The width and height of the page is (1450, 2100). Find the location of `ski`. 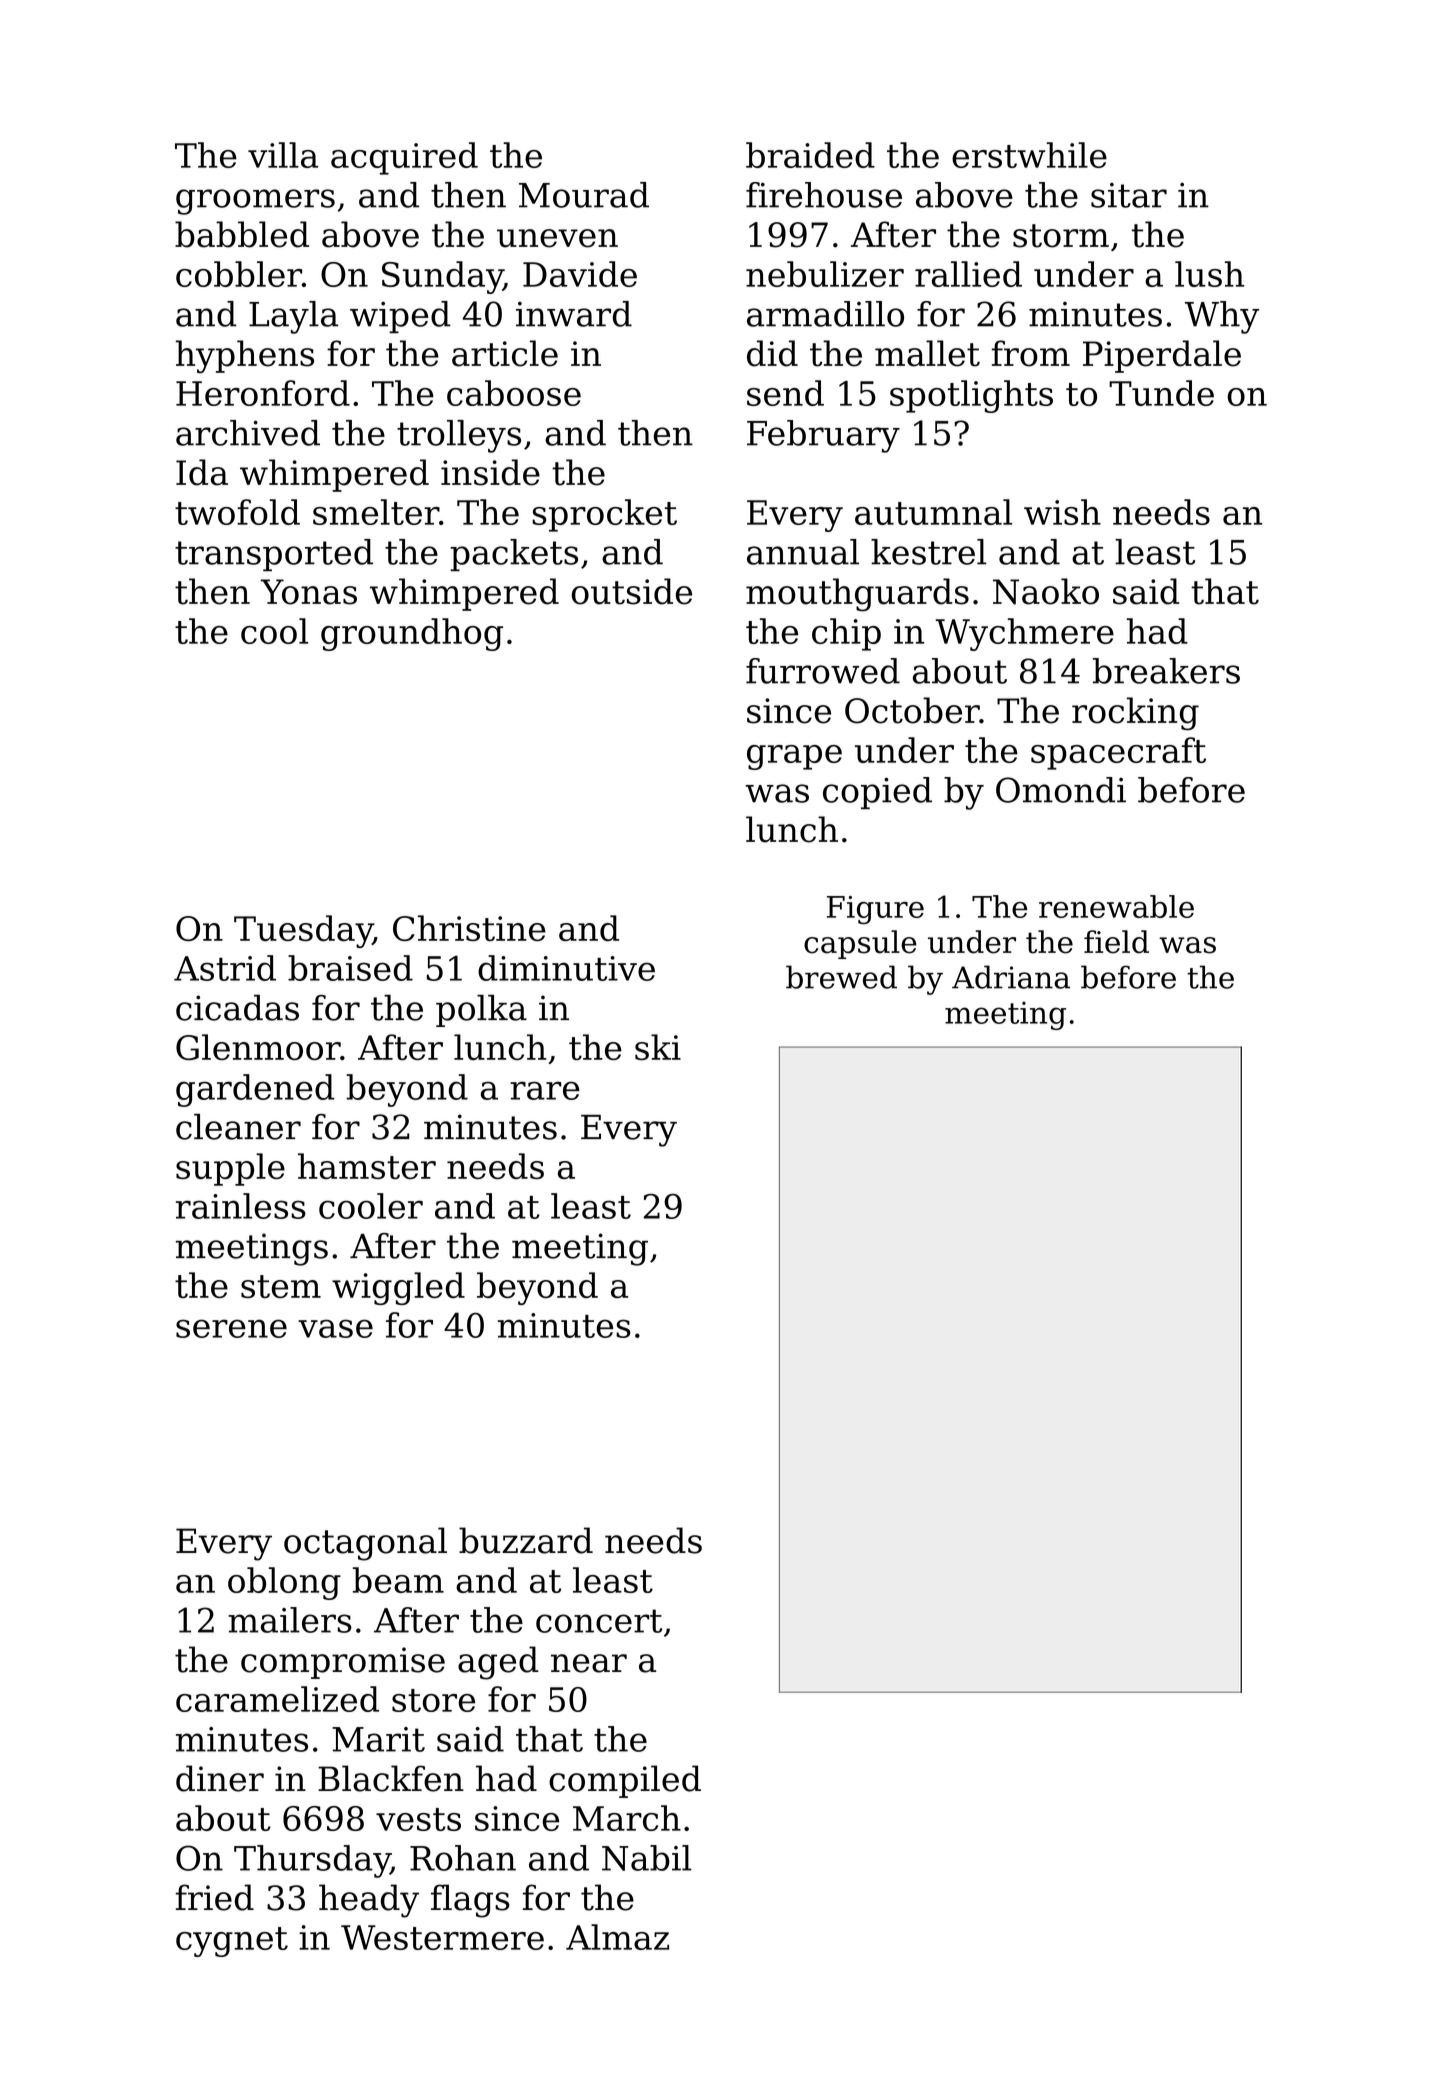

ski is located at coordinates (658, 1047).
